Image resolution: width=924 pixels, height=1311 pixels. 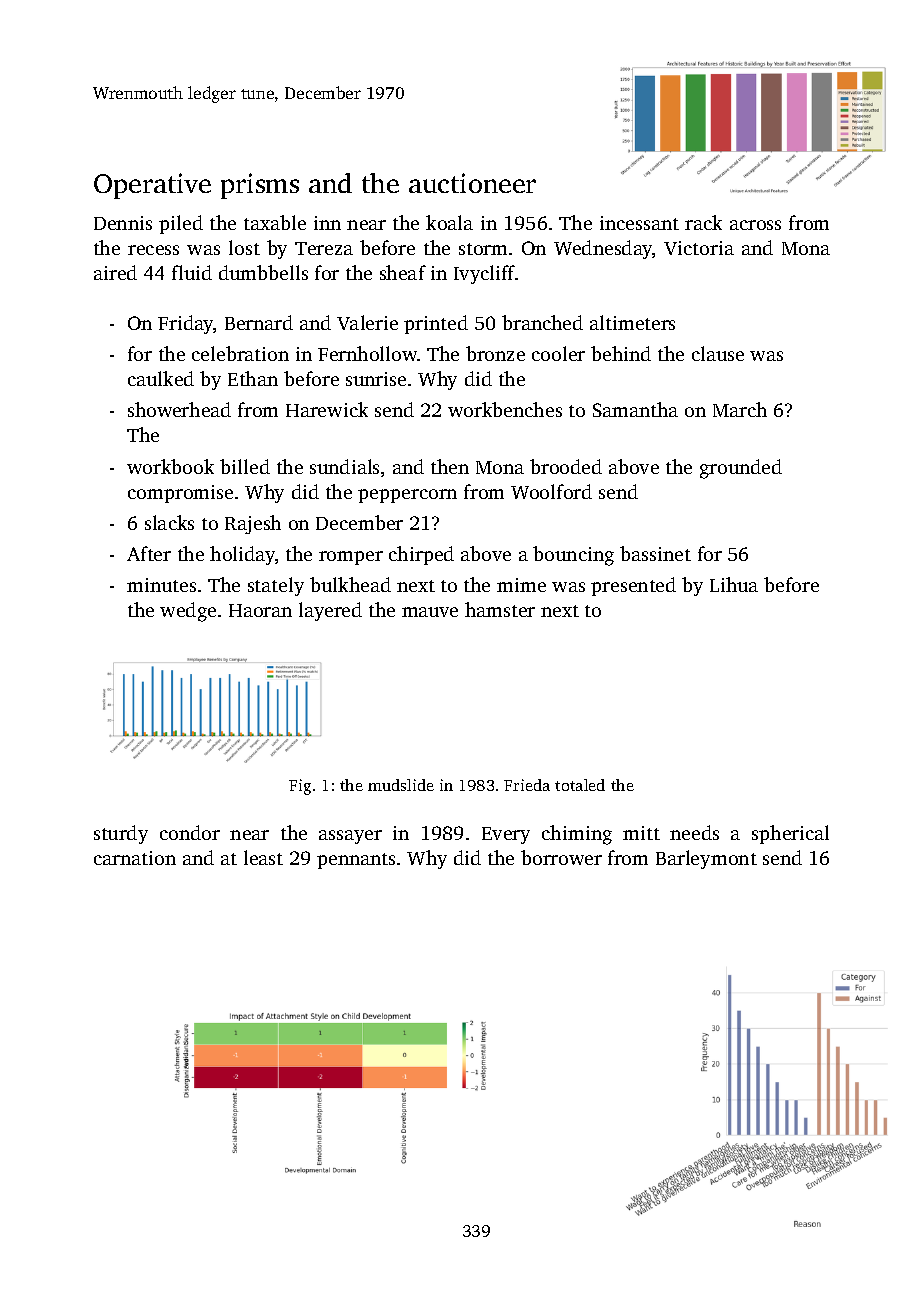 I want to click on Lihua, so click(x=734, y=584).
